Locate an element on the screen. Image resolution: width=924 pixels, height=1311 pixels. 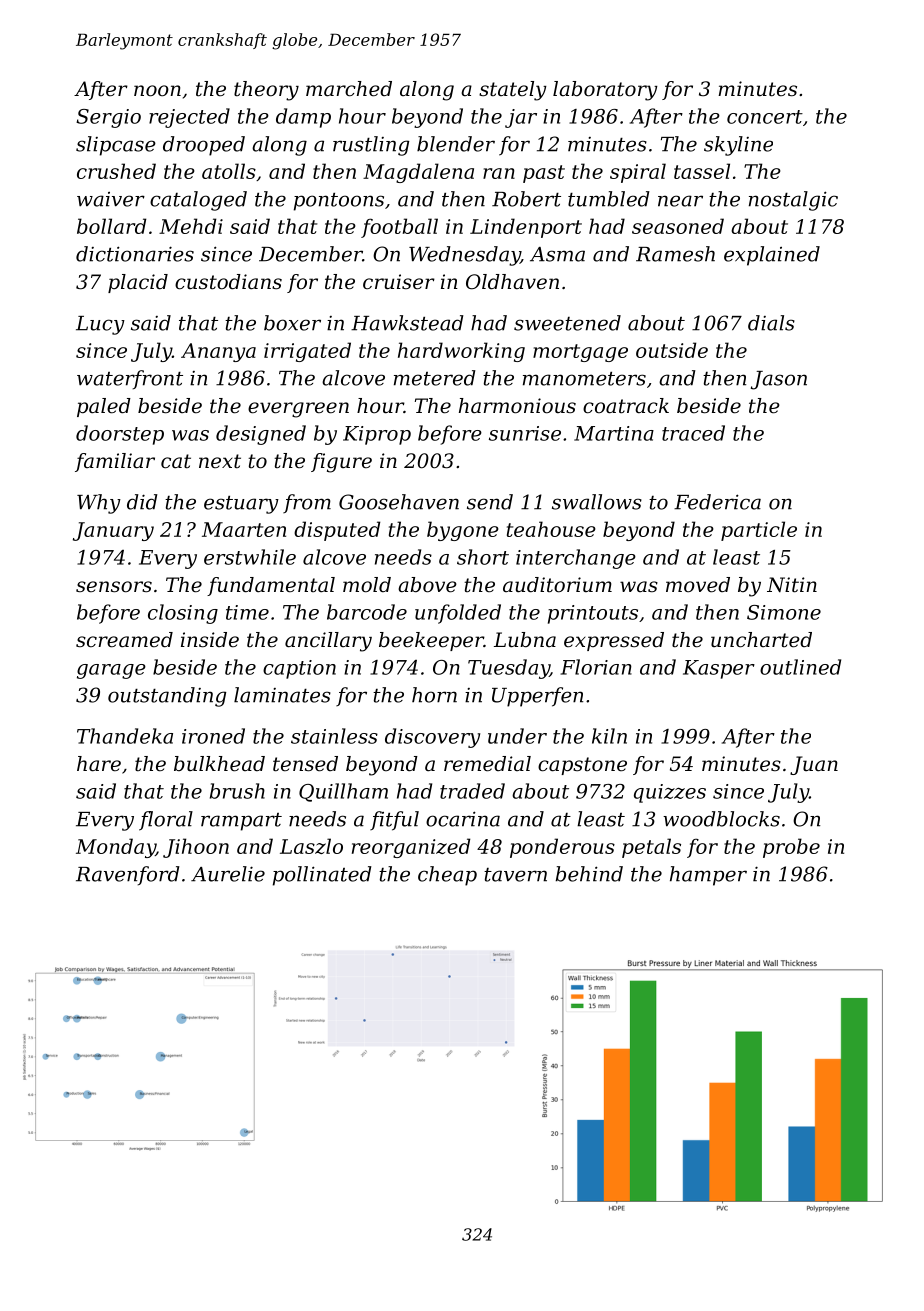
Kasper is located at coordinates (719, 669).
